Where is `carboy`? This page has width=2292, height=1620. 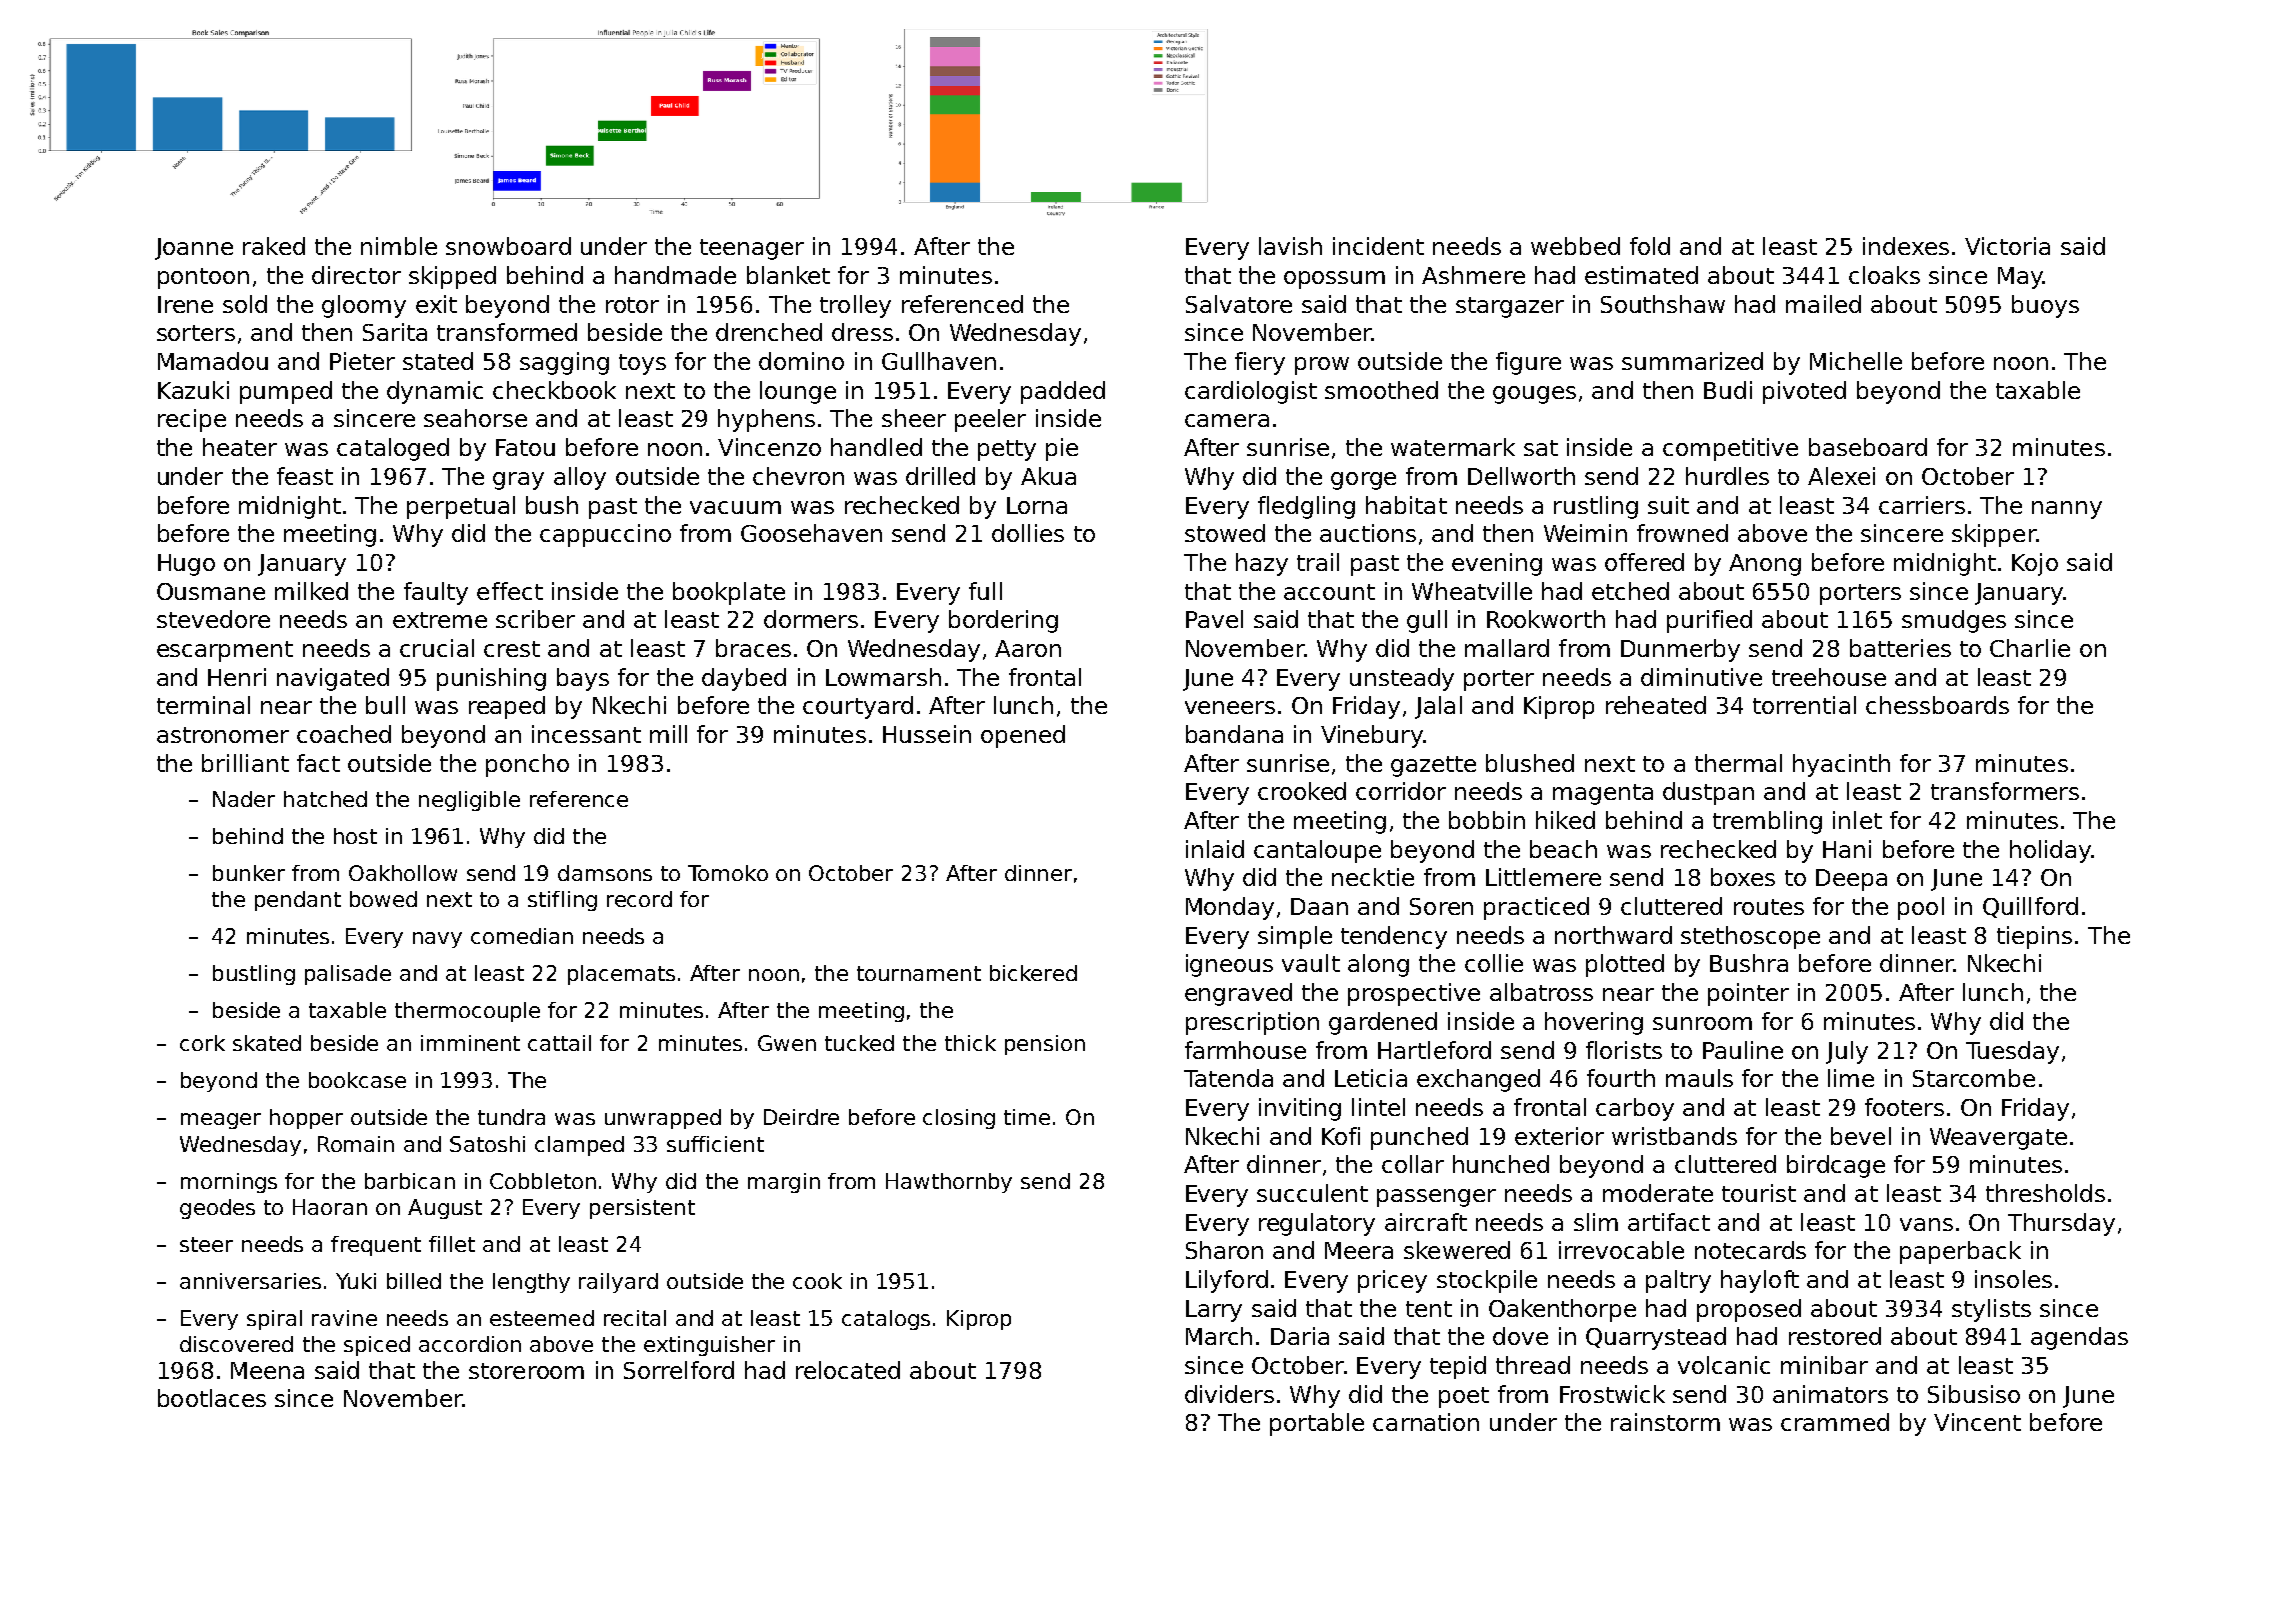
carboy is located at coordinates (1635, 1109).
